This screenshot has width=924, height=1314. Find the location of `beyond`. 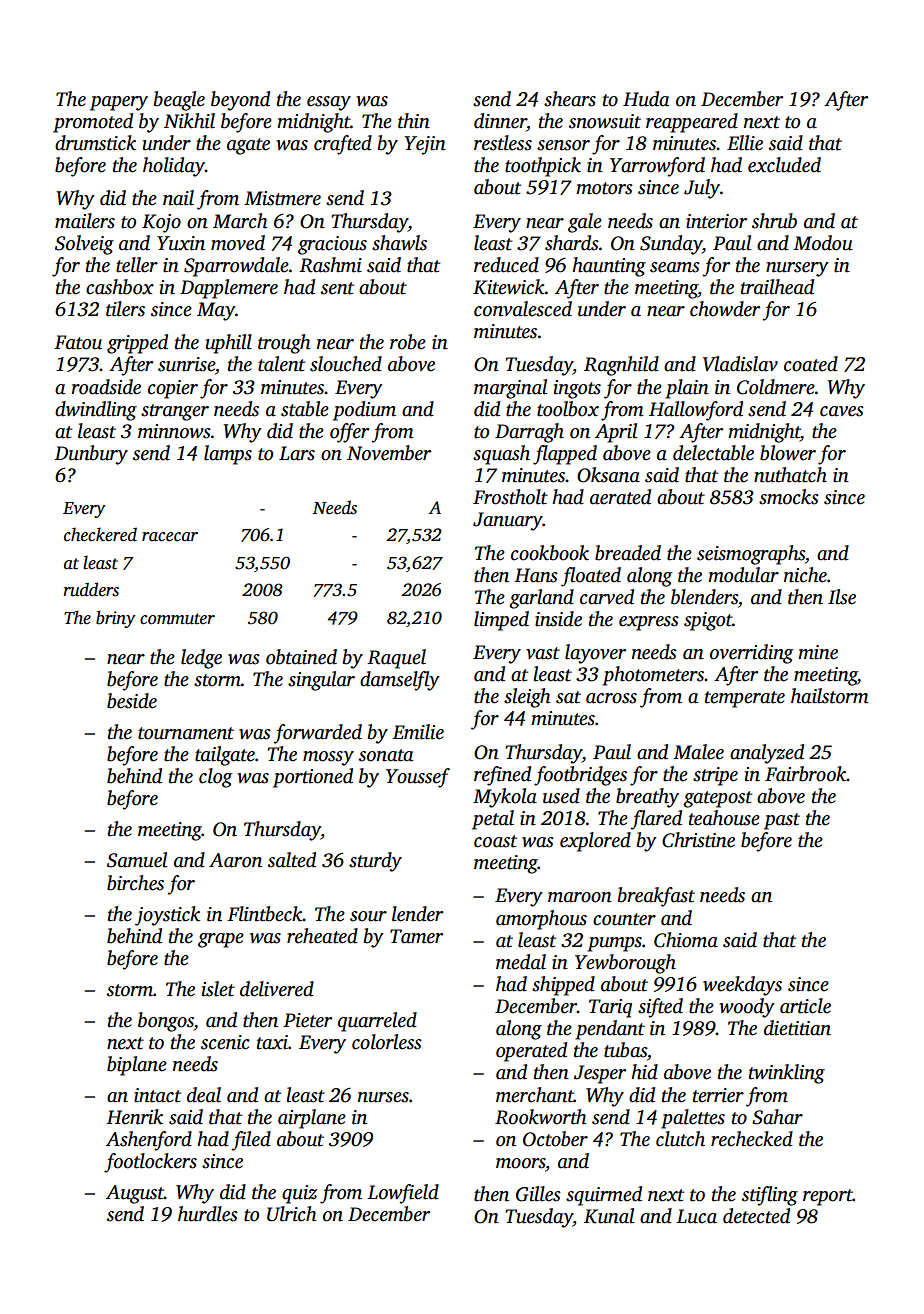

beyond is located at coordinates (240, 101).
